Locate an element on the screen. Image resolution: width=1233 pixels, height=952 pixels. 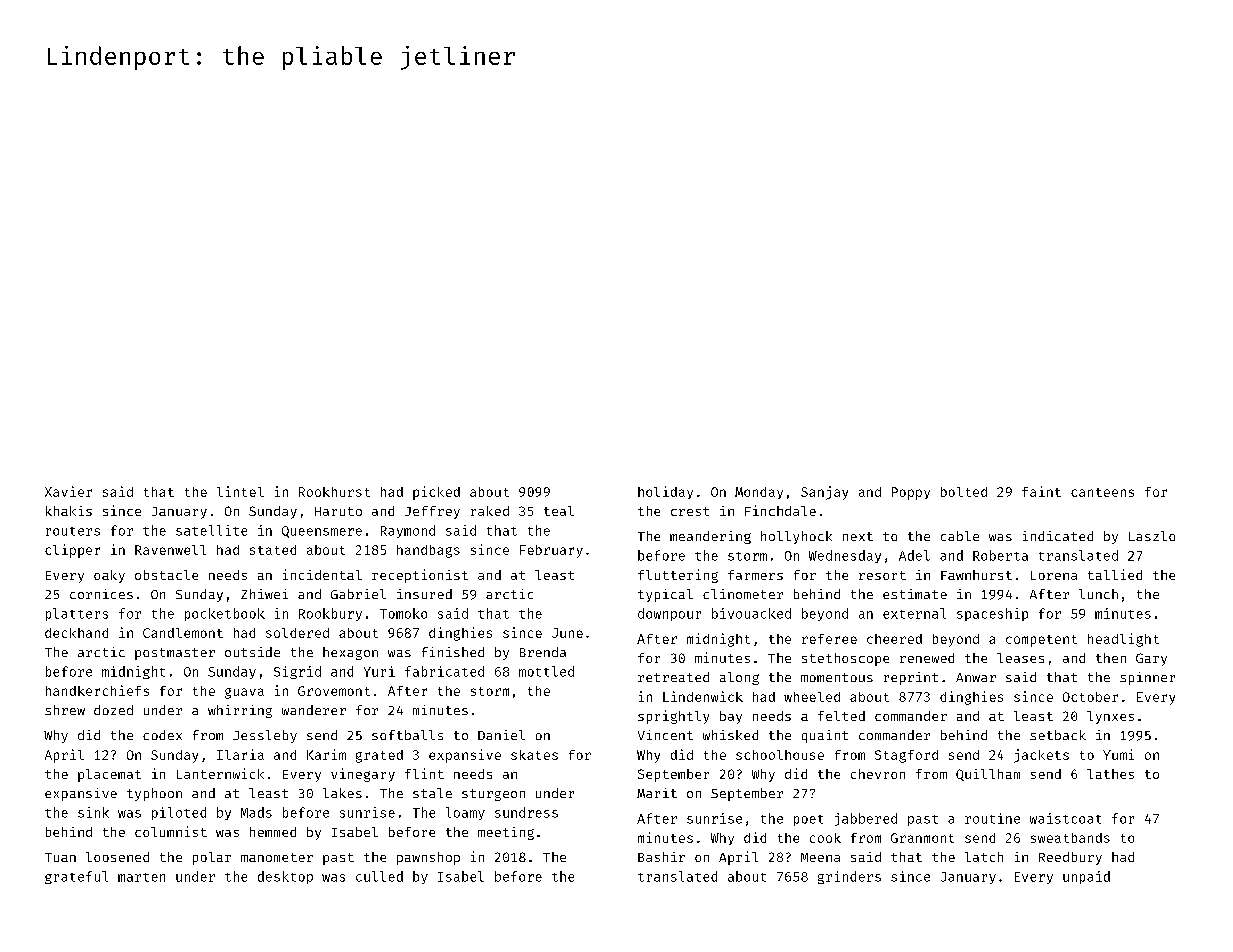
picked is located at coordinates (436, 493).
